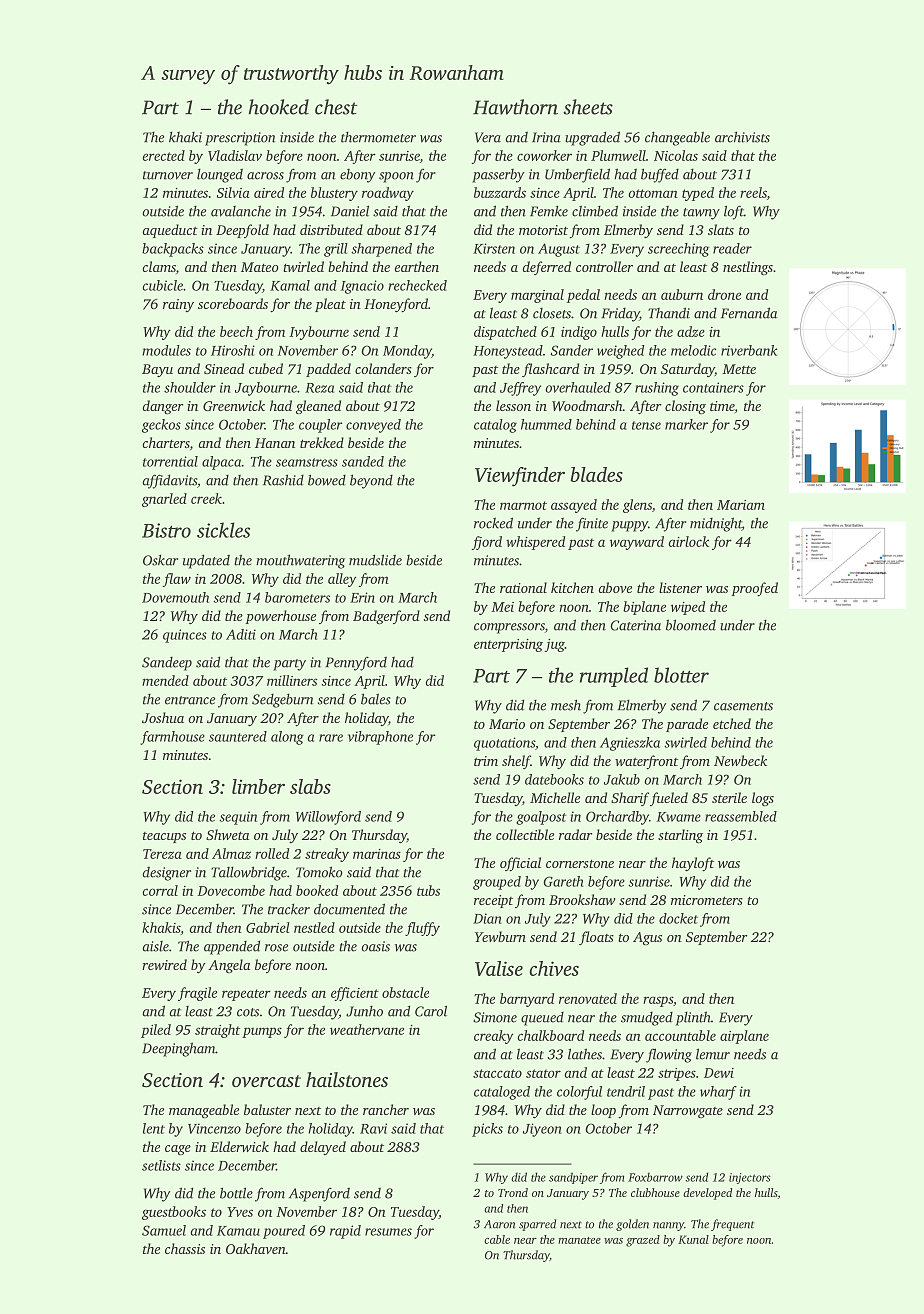 The width and height of the page is (924, 1314). Describe the element at coordinates (164, 1230) in the page. I see `Samuel` at that location.
